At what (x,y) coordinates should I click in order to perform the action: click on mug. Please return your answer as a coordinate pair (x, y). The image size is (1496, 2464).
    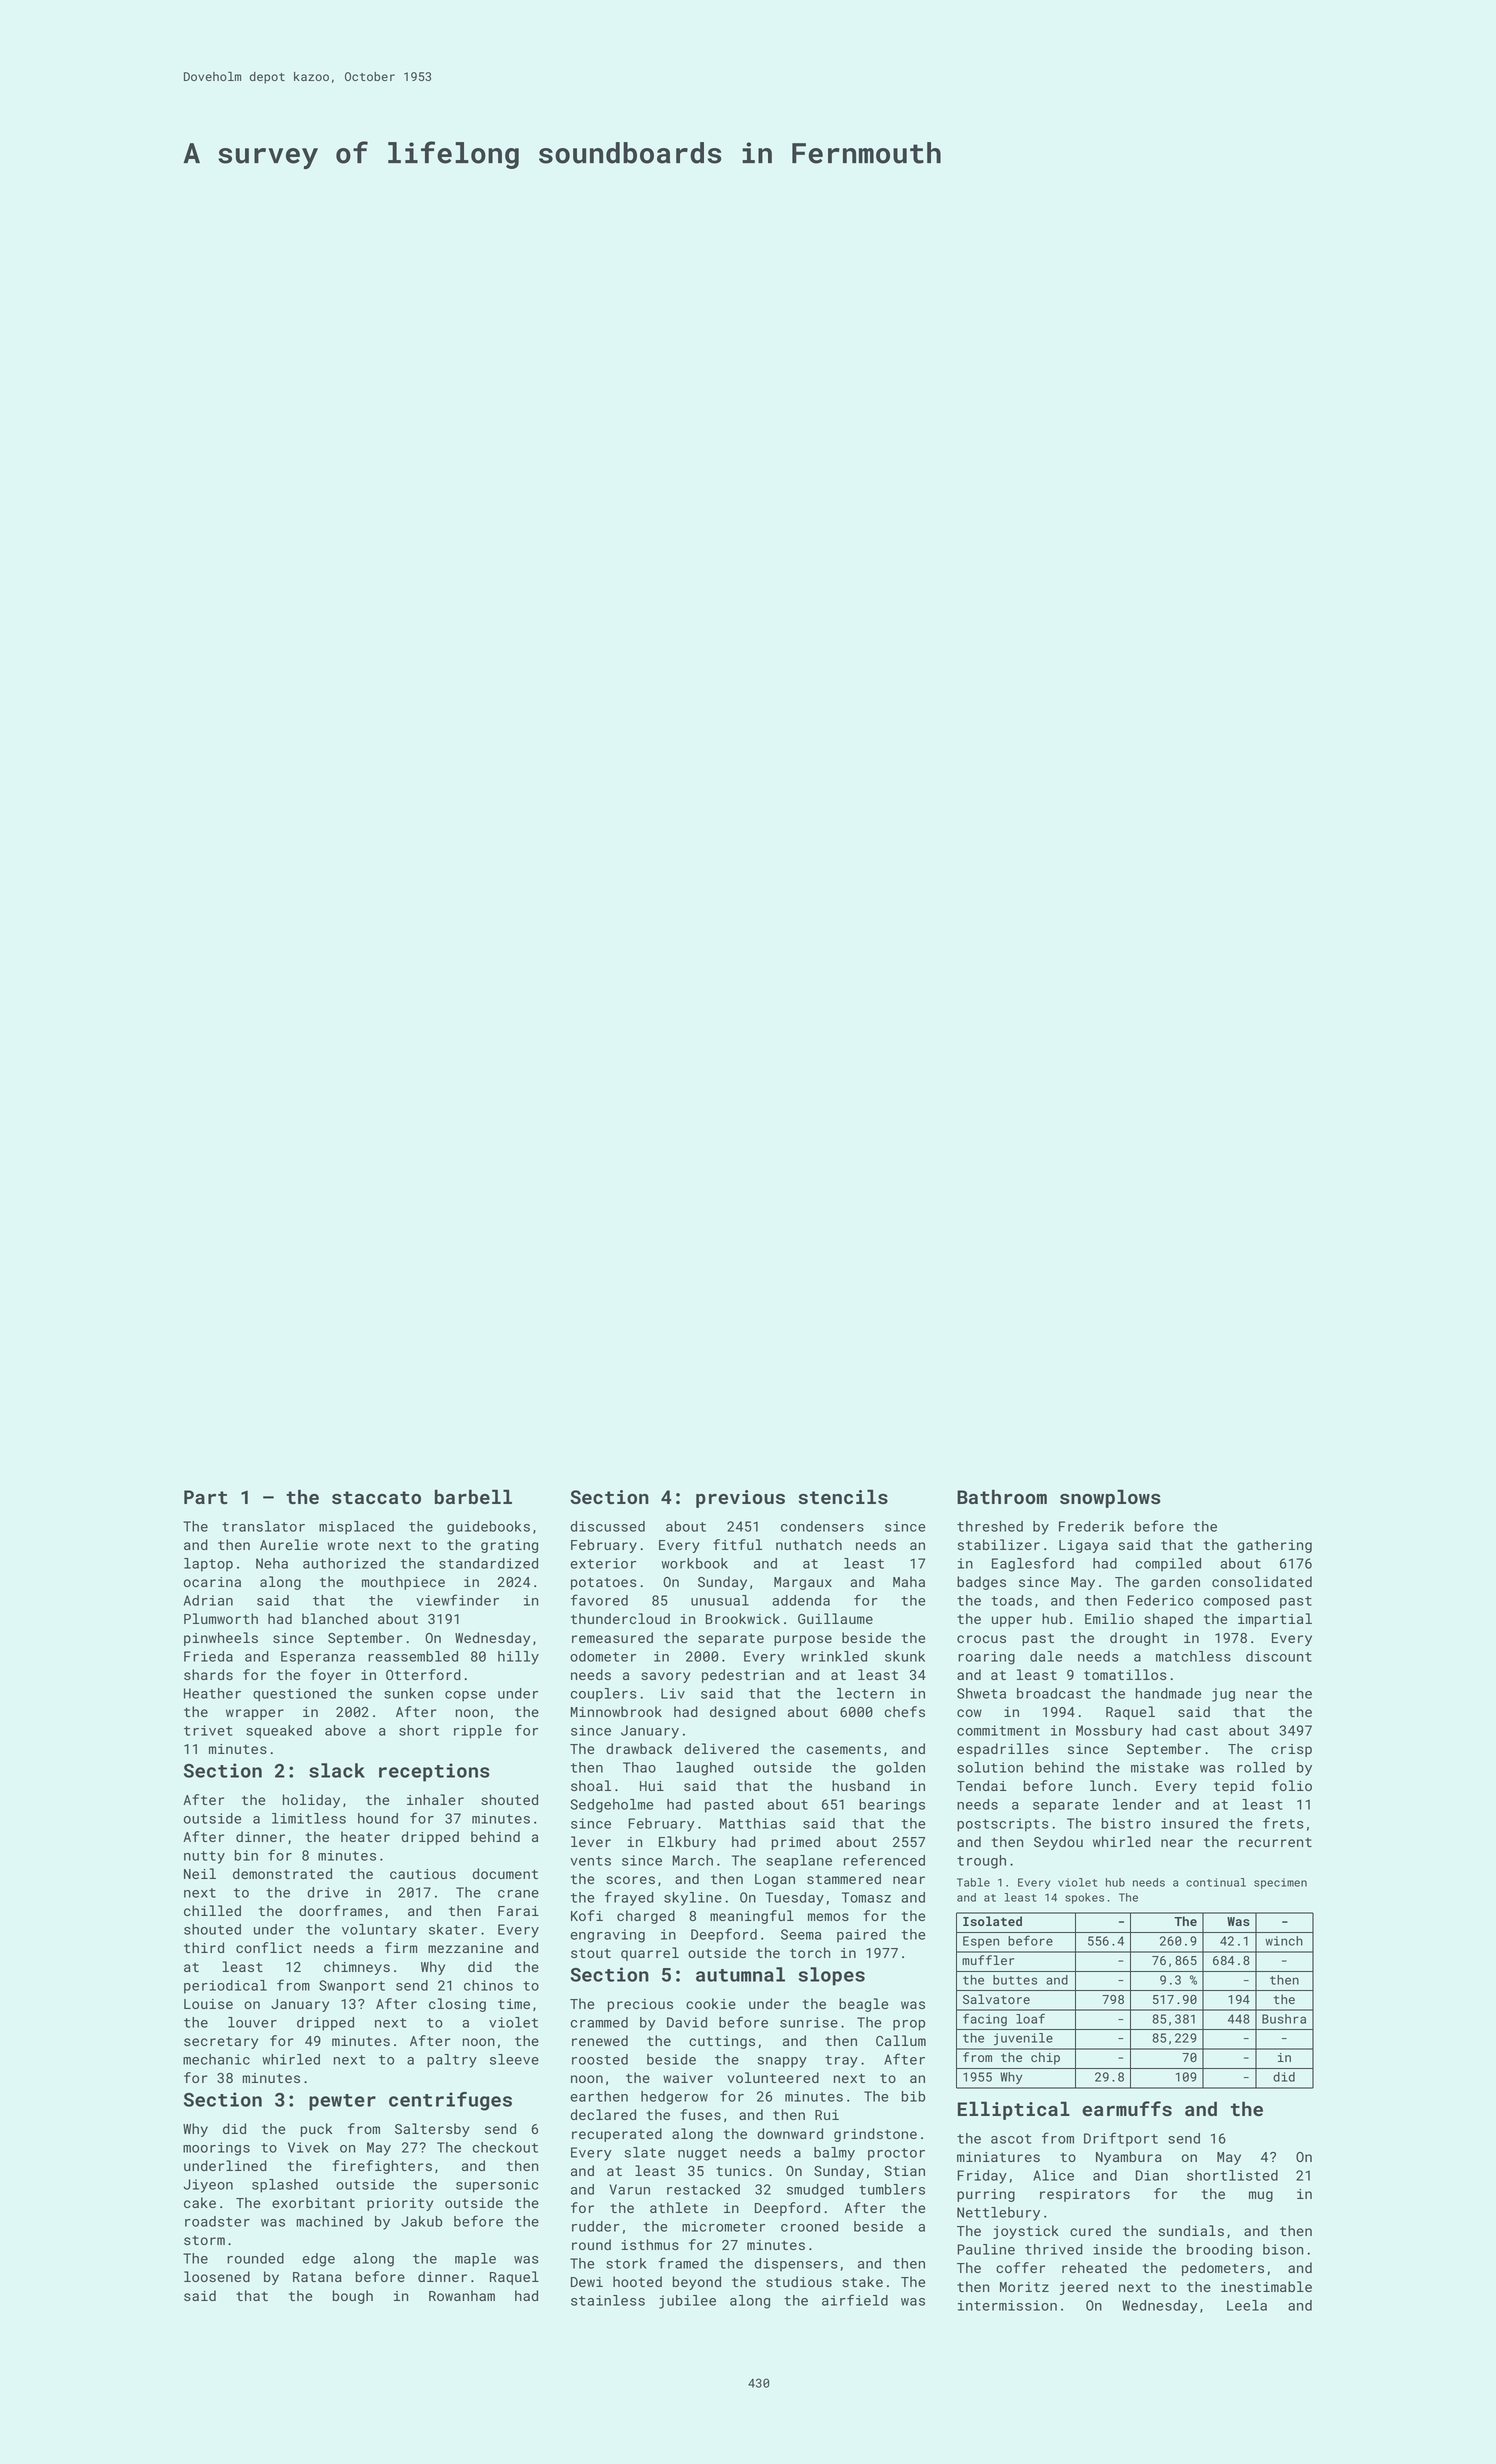
    Looking at the image, I should click on (1261, 2196).
